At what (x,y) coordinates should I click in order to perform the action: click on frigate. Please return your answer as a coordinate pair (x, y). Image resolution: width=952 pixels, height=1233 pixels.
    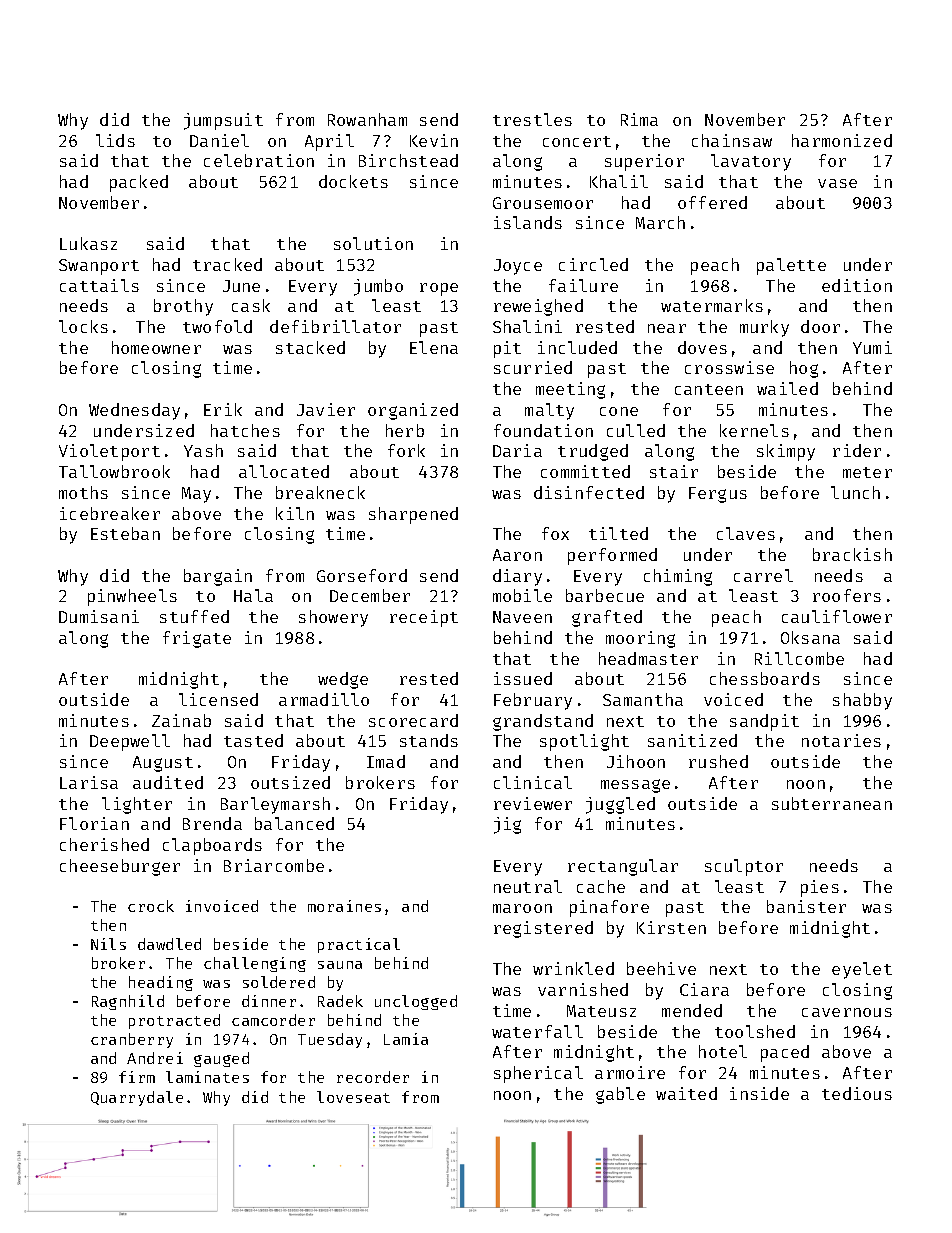
    Looking at the image, I should click on (197, 639).
